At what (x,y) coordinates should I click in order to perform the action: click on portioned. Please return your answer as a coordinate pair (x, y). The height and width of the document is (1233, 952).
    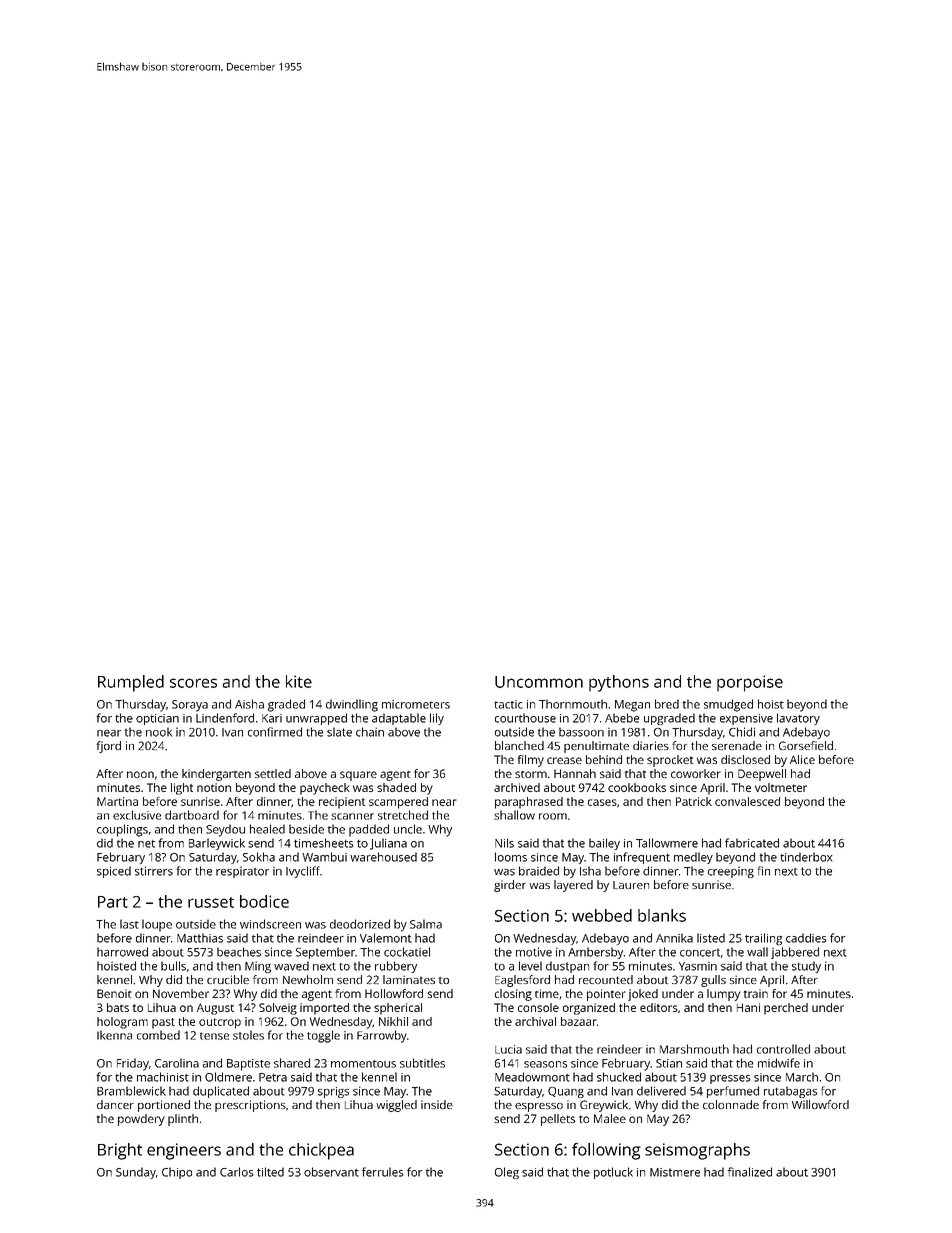
    Looking at the image, I should click on (164, 1106).
